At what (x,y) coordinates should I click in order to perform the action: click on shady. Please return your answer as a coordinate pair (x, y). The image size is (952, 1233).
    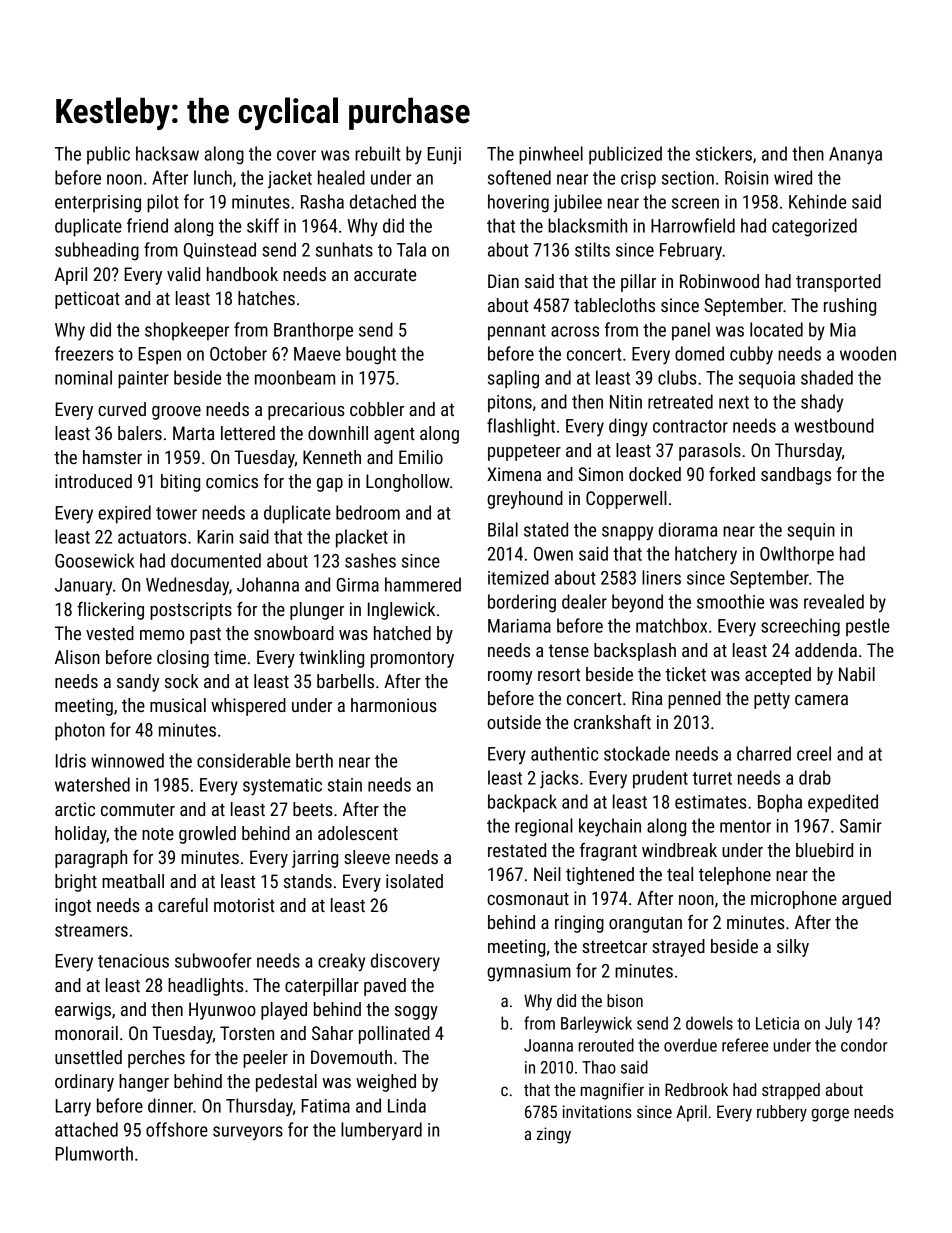
    Looking at the image, I should click on (822, 403).
